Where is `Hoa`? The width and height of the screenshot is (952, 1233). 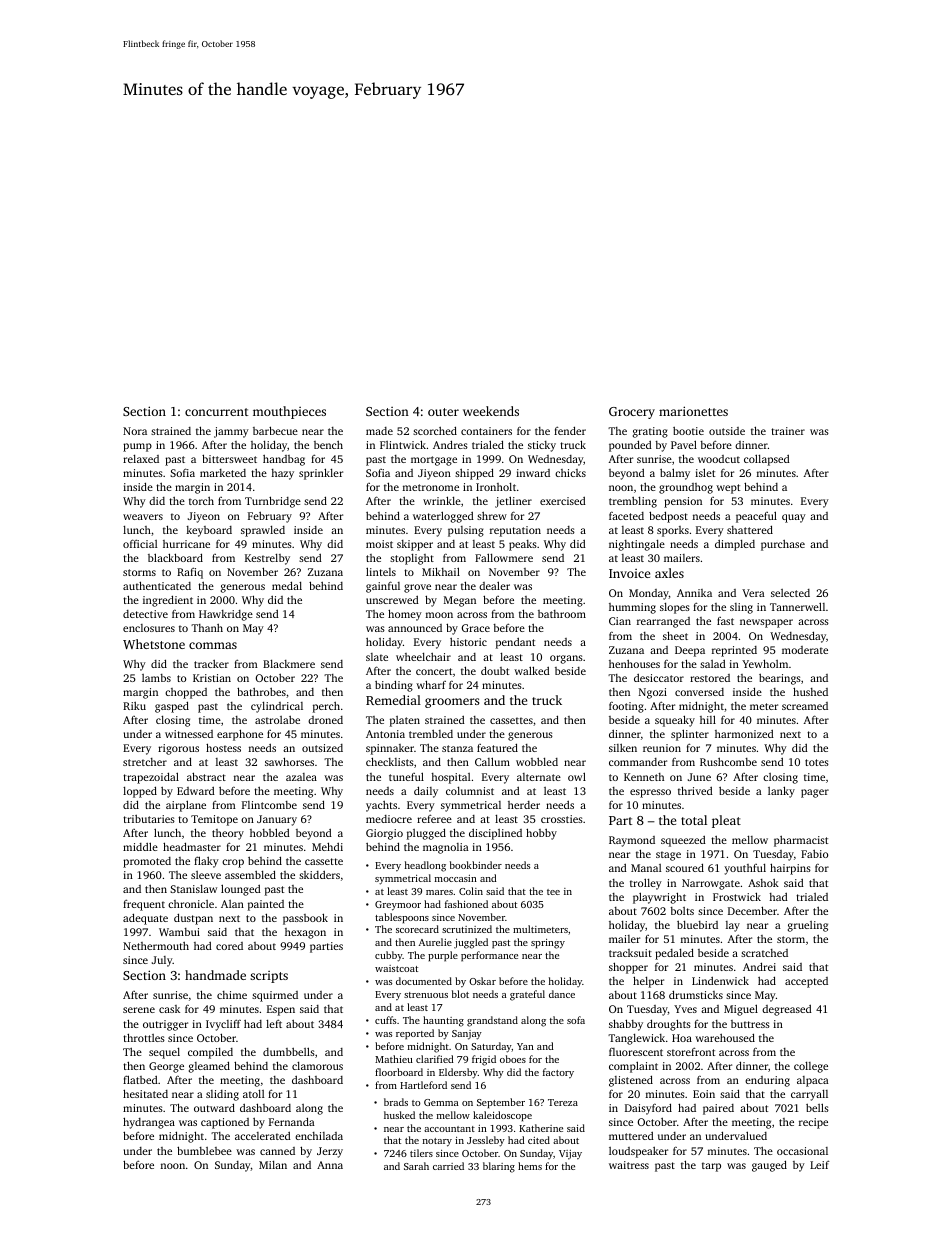
Hoa is located at coordinates (682, 1038).
